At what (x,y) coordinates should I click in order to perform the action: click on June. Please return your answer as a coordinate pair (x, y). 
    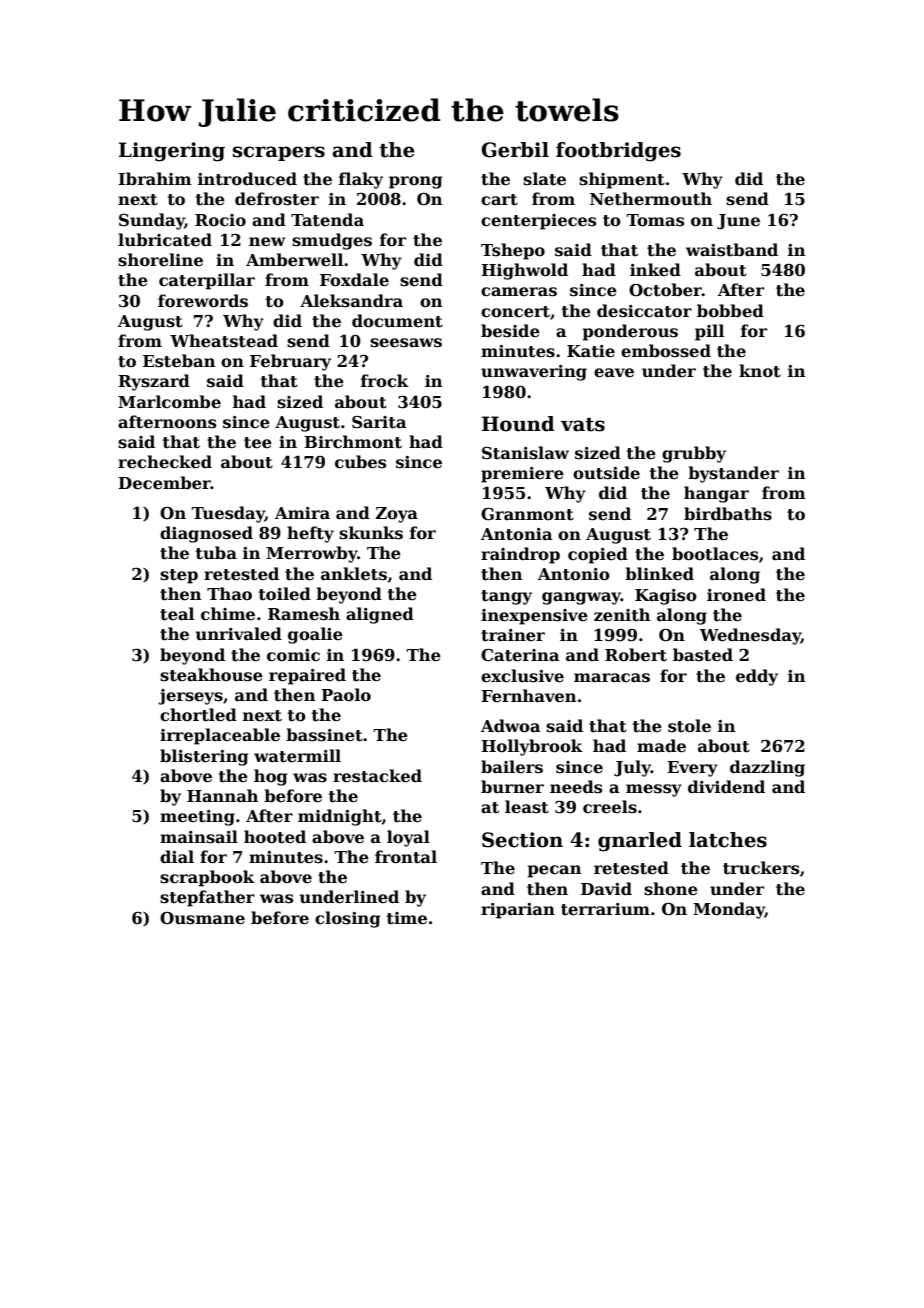
    Looking at the image, I should click on (738, 222).
